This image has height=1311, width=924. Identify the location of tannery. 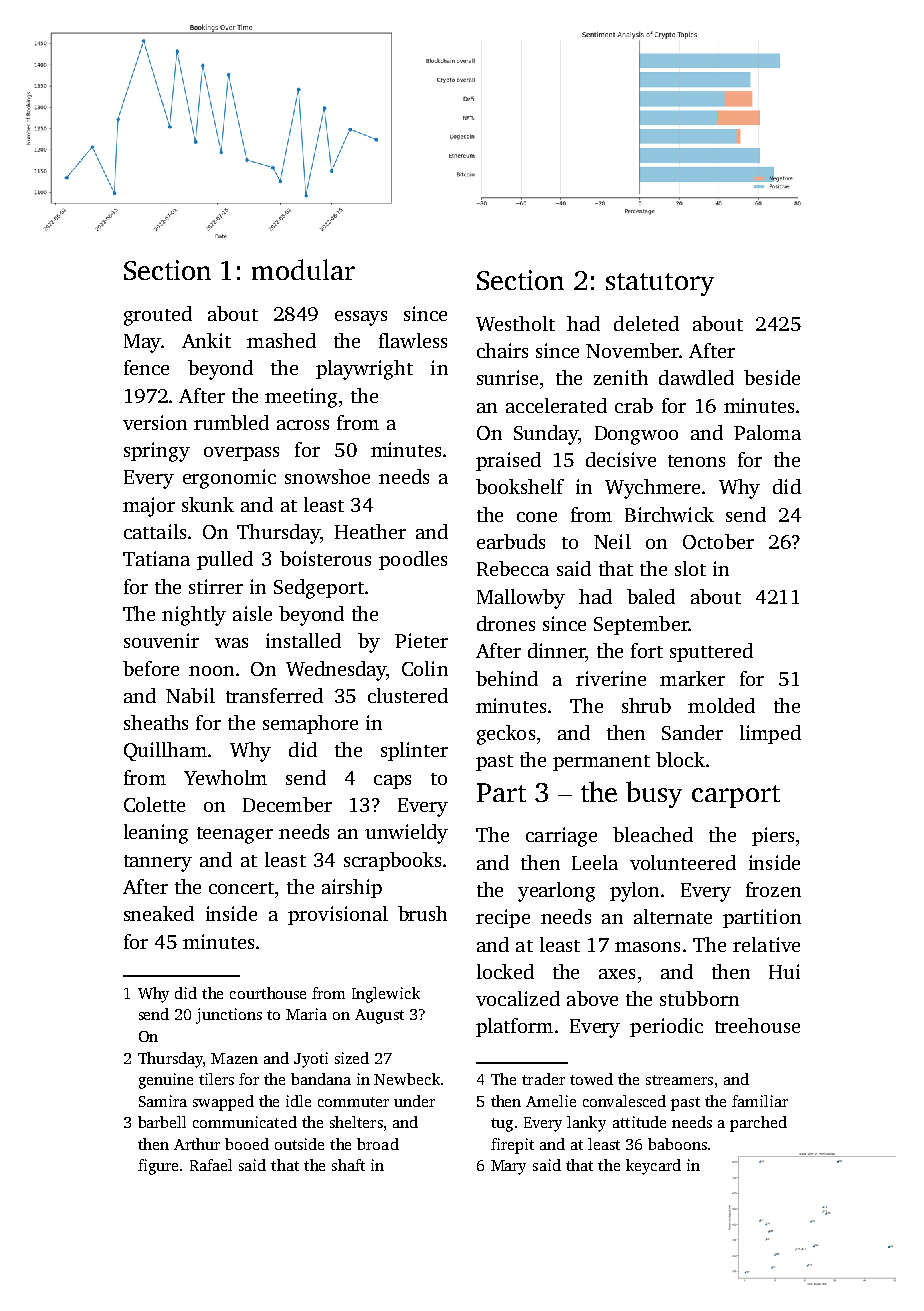
(158, 863).
